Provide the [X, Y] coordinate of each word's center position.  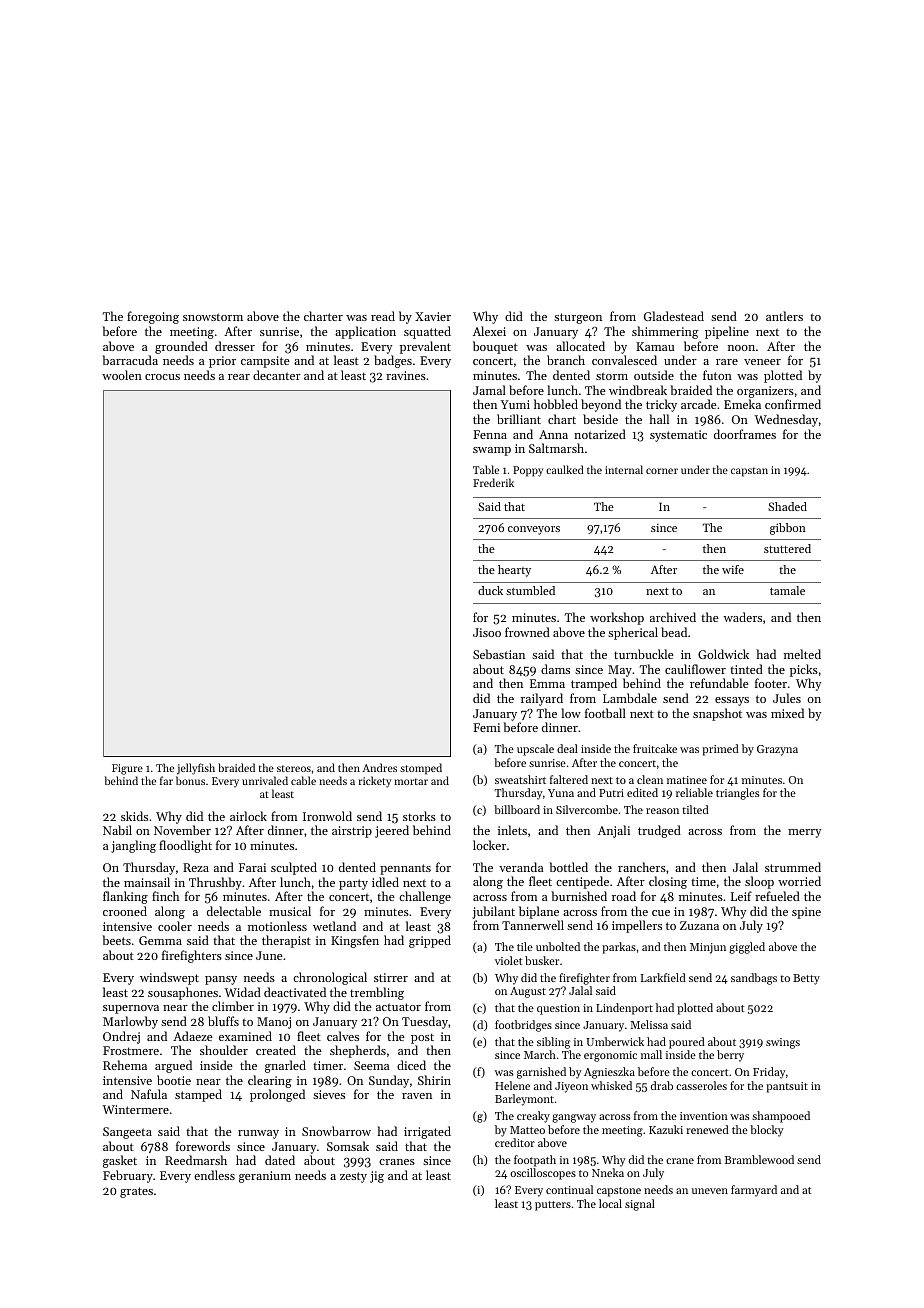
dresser [235, 346]
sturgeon [578, 318]
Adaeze [193, 1036]
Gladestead [674, 316]
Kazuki [666, 1129]
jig [377, 1177]
